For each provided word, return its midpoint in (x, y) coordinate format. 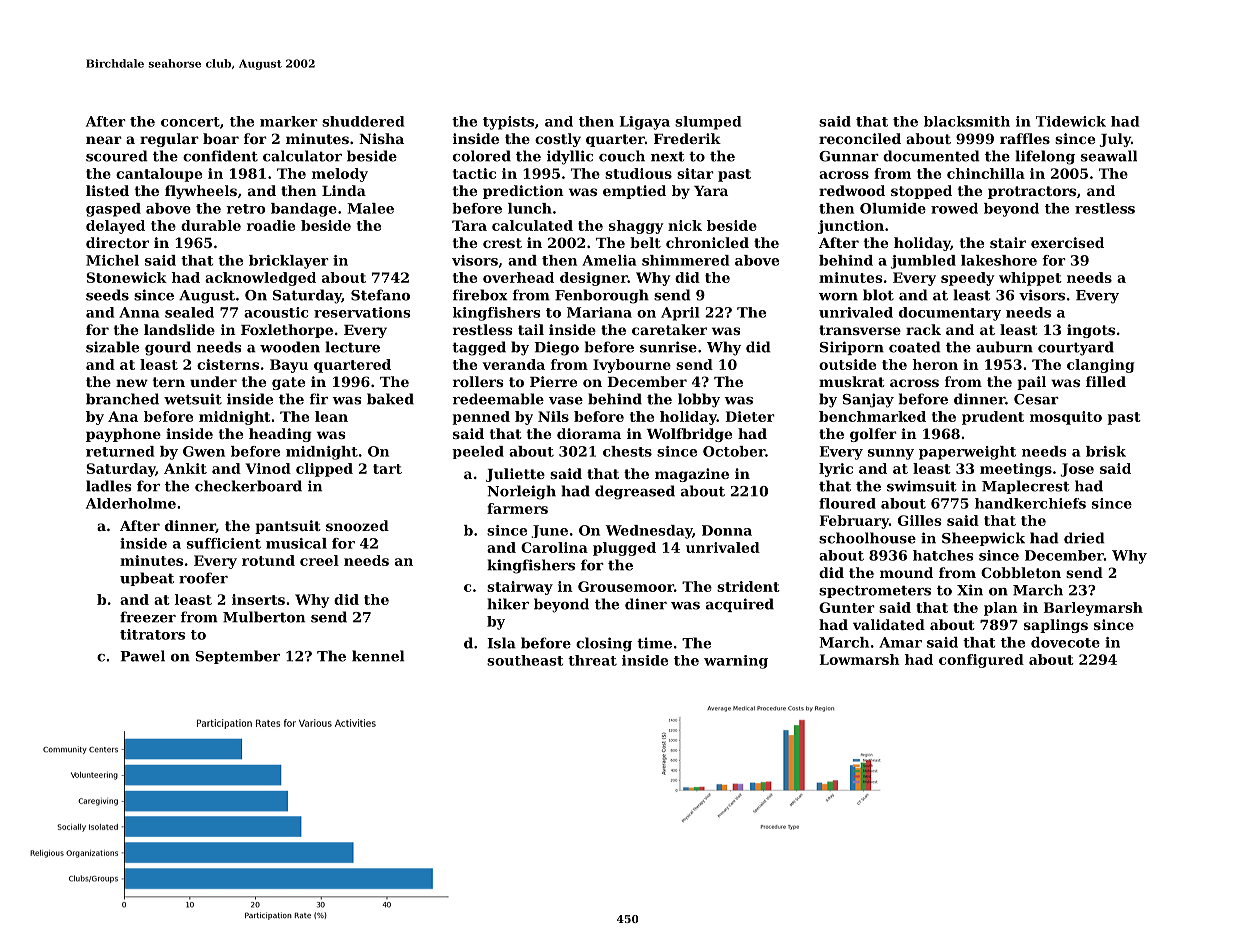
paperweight (967, 453)
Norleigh (521, 492)
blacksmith (967, 121)
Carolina (554, 547)
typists (508, 123)
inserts (258, 599)
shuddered (363, 121)
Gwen (204, 451)
